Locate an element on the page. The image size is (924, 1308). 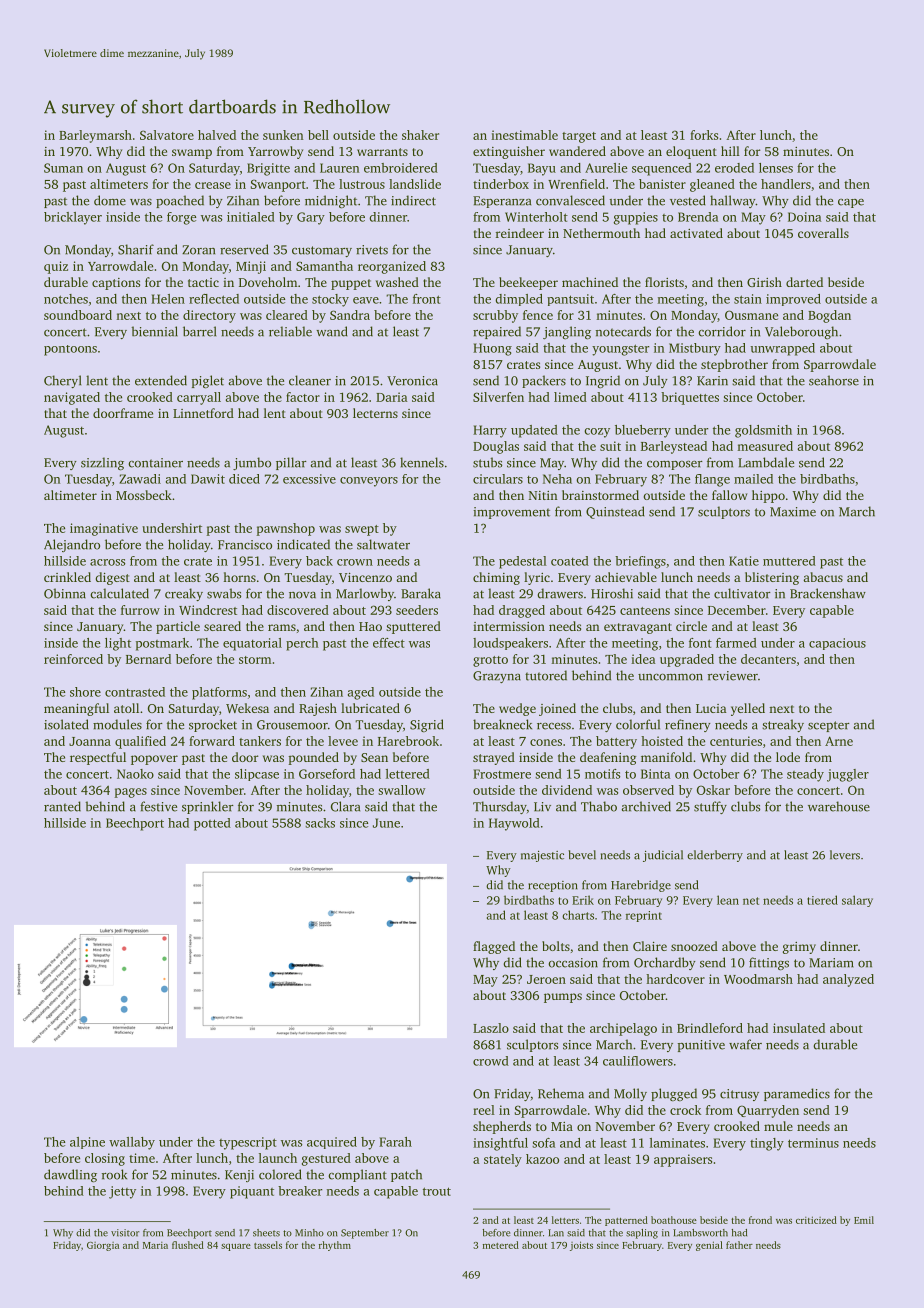
shaker is located at coordinates (420, 135).
